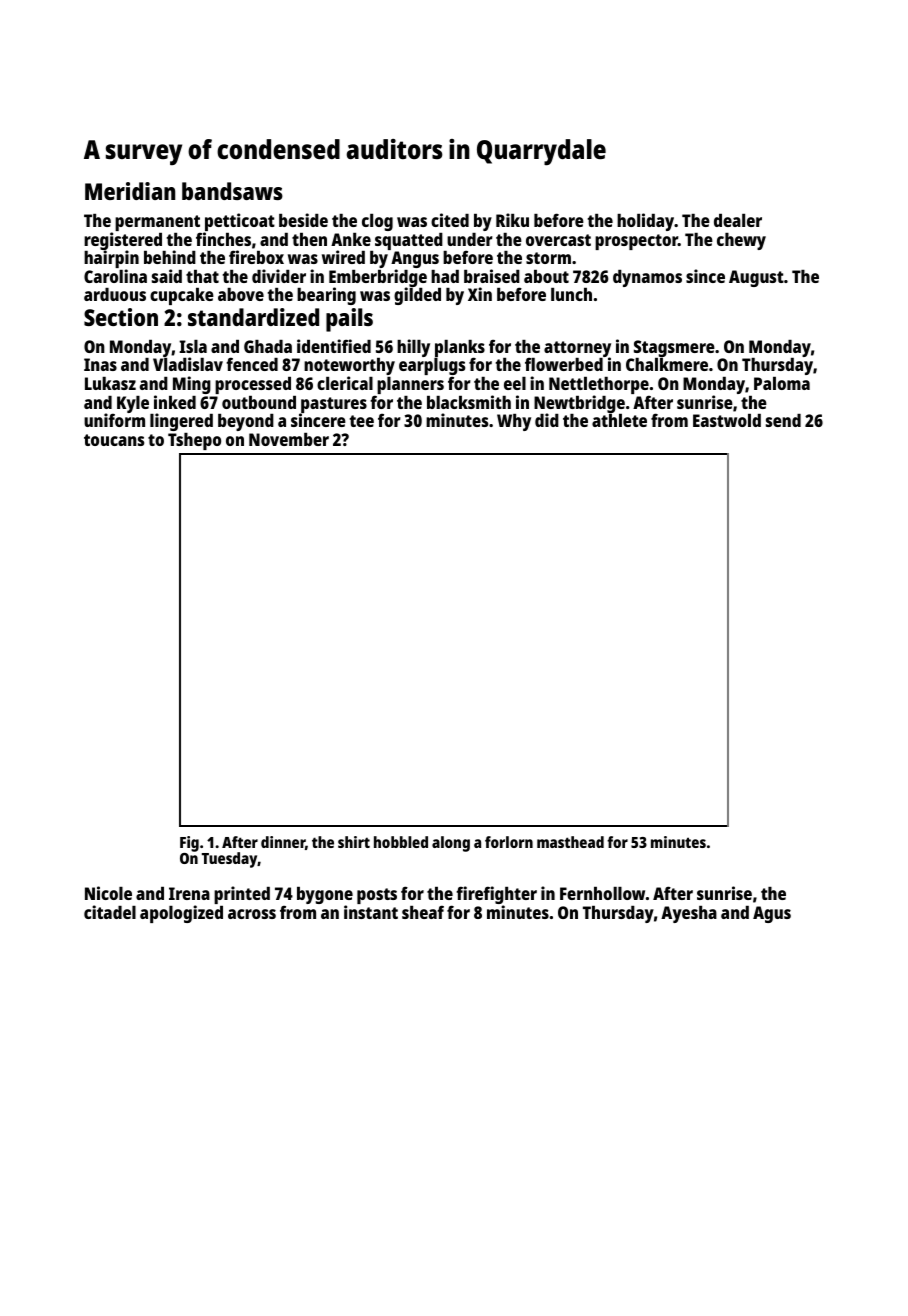 The image size is (908, 1316). Describe the element at coordinates (738, 220) in the screenshot. I see `dealer` at that location.
